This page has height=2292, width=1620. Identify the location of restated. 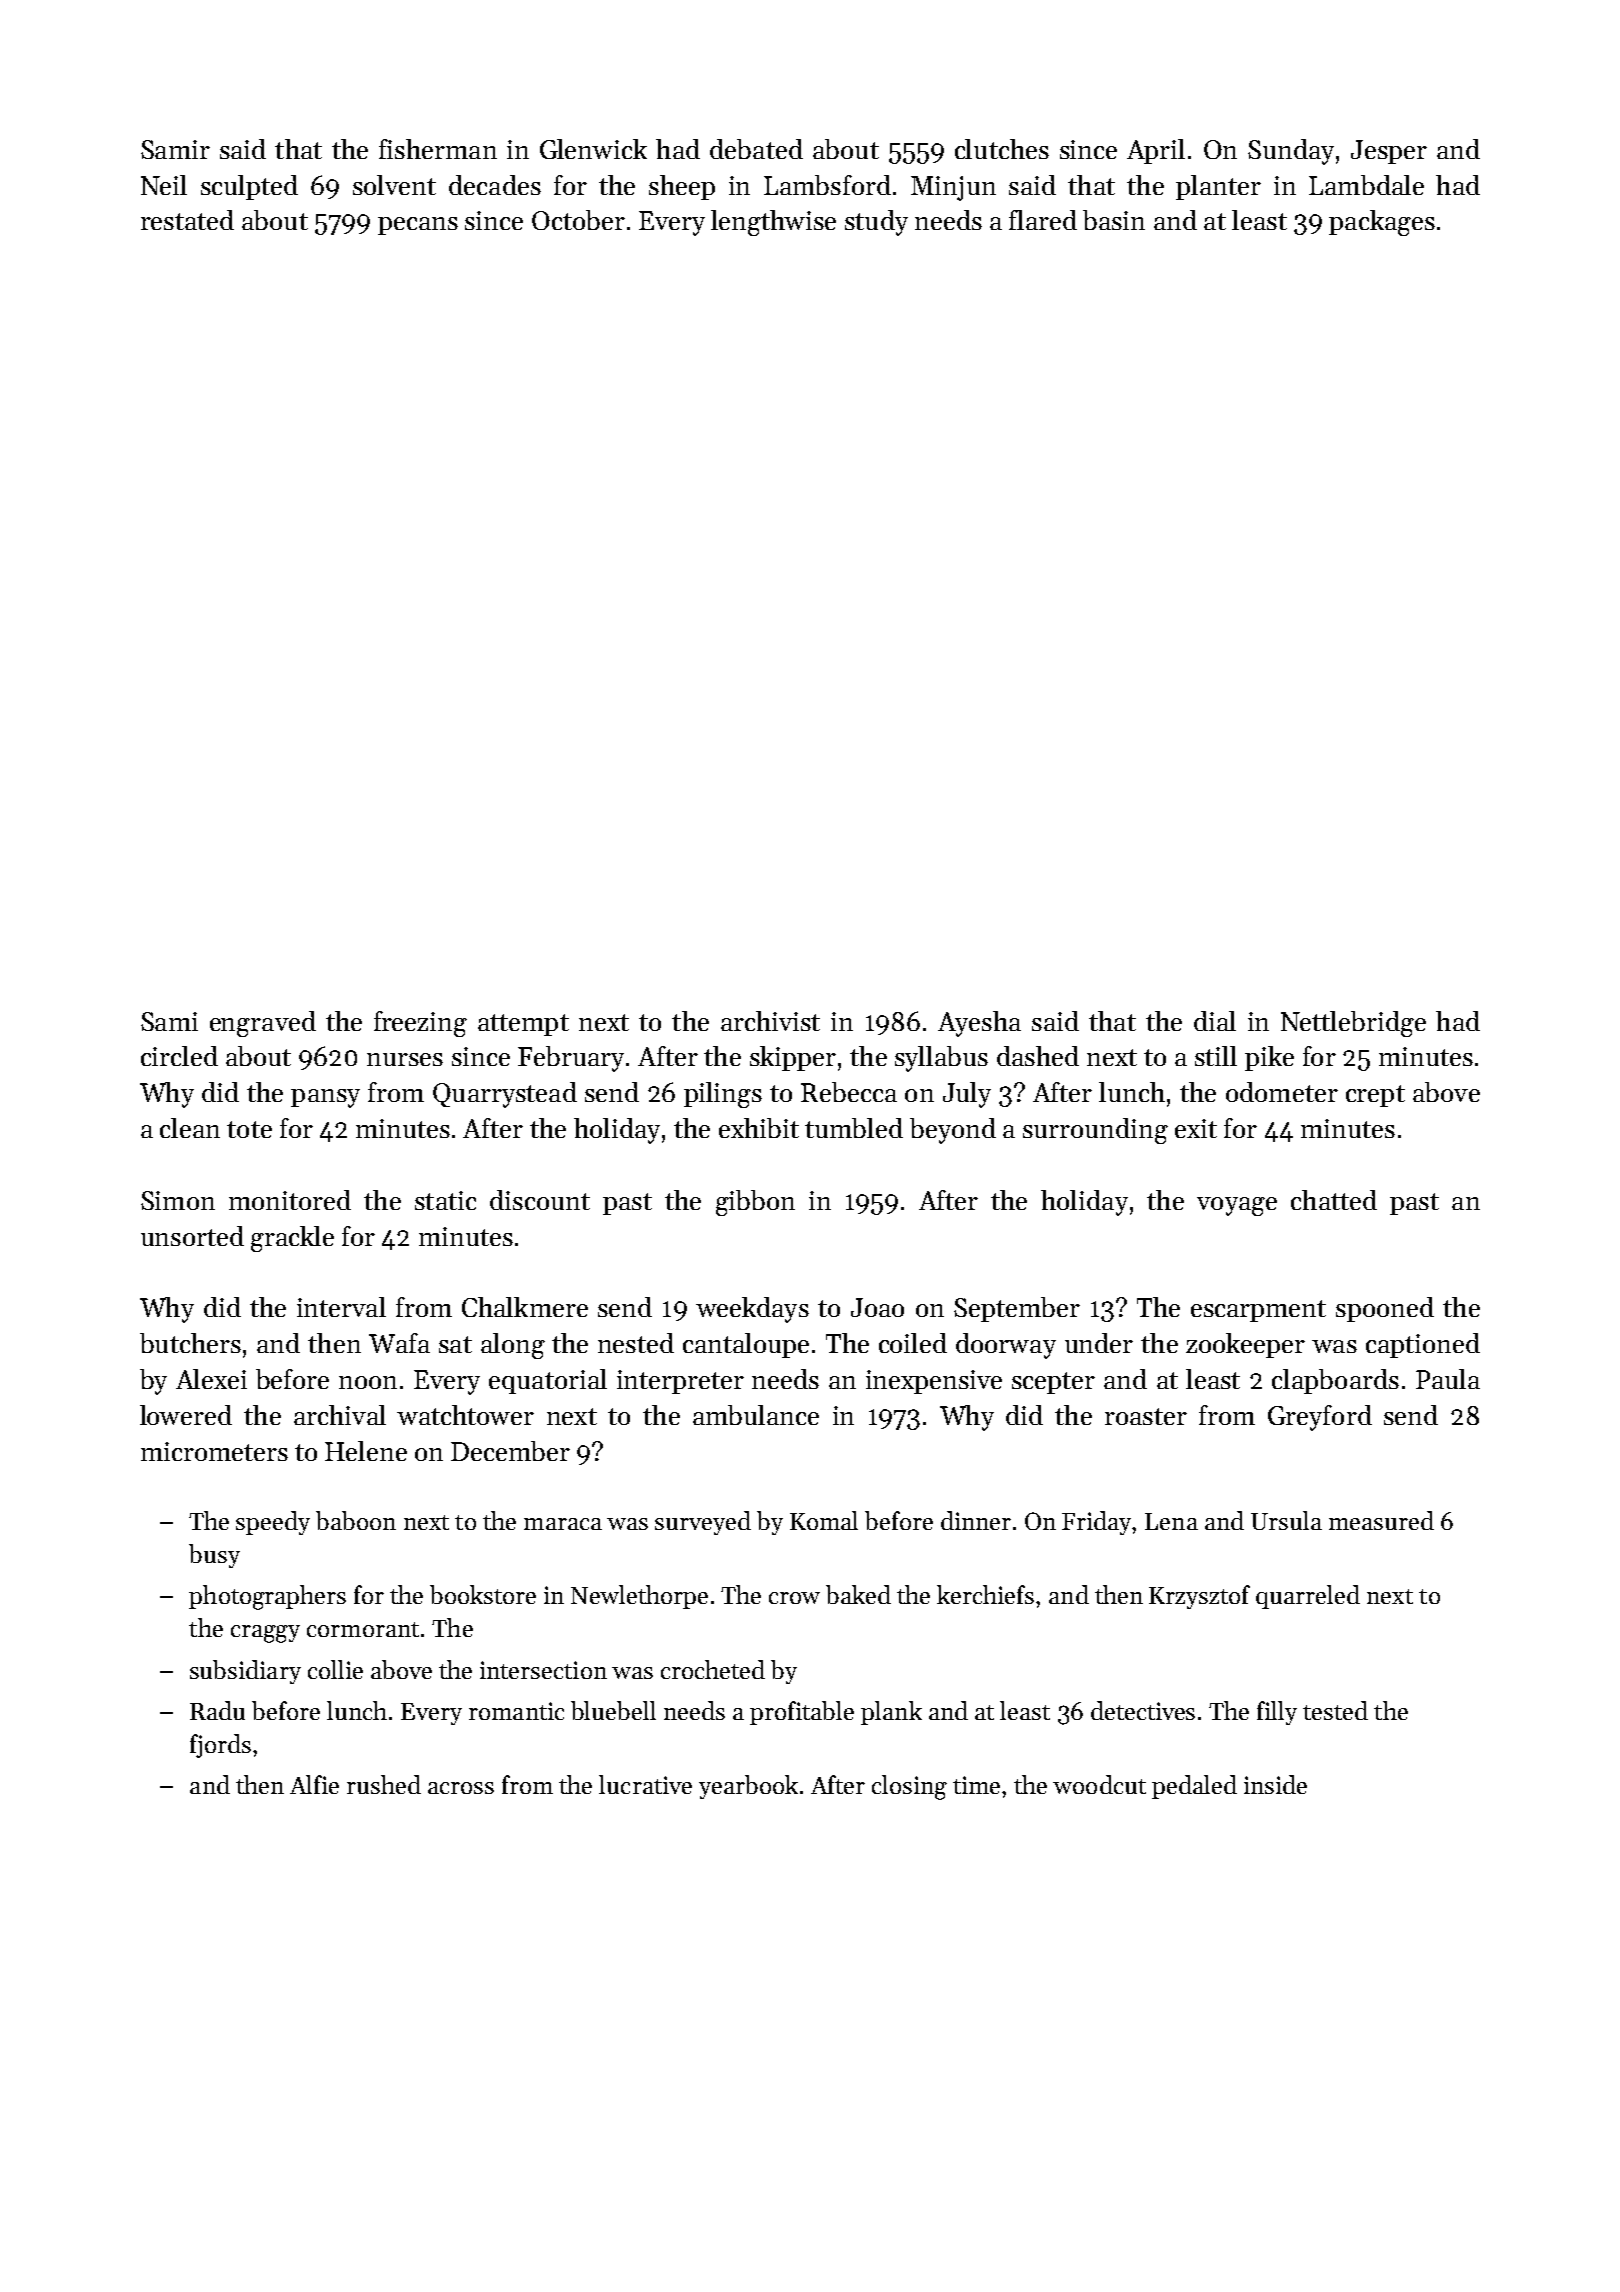
(187, 220).
